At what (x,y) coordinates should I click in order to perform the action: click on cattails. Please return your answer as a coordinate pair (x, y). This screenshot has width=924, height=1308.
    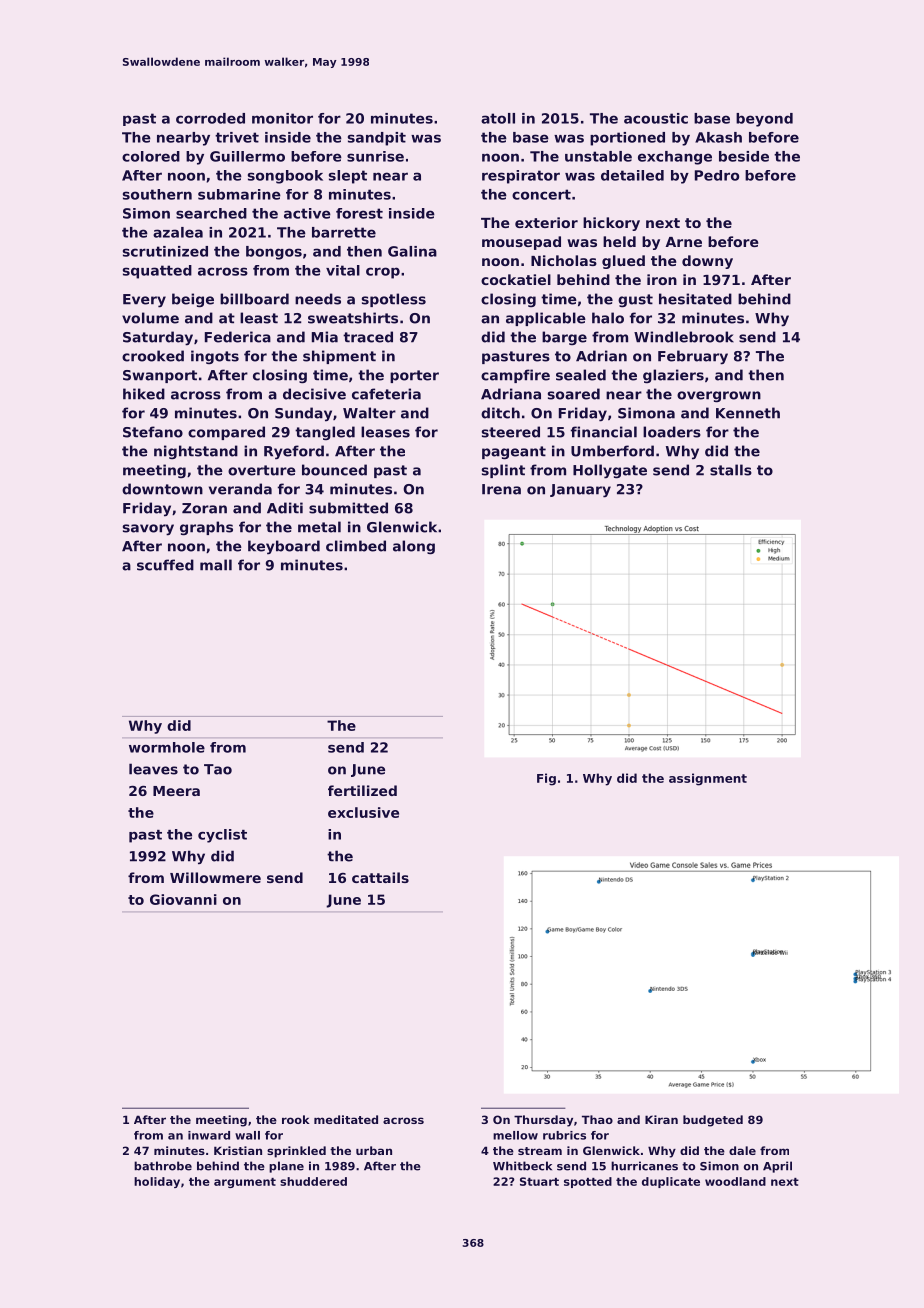
    Looking at the image, I should click on (380, 877).
